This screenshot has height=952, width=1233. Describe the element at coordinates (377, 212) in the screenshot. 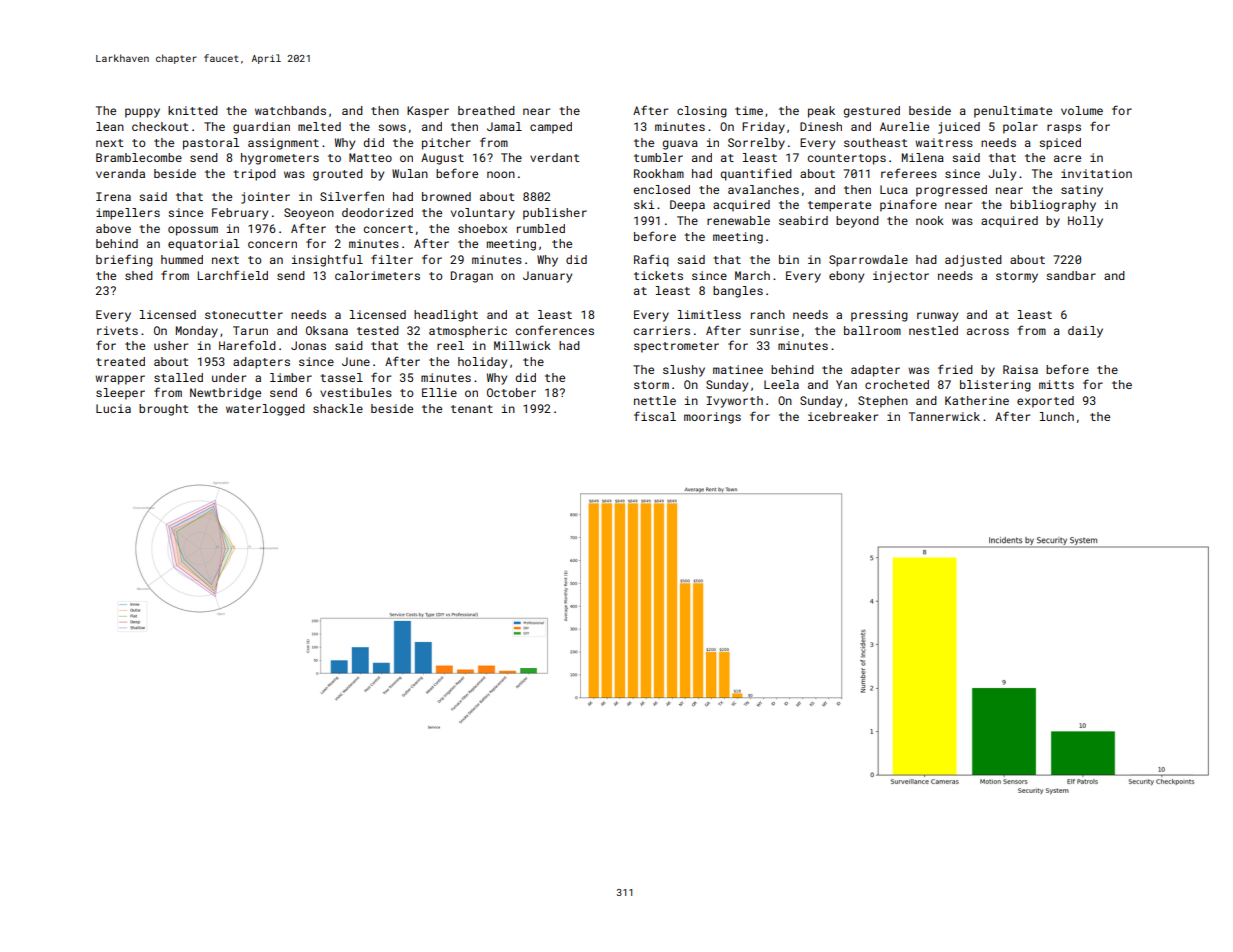

I see `deodorized` at that location.
